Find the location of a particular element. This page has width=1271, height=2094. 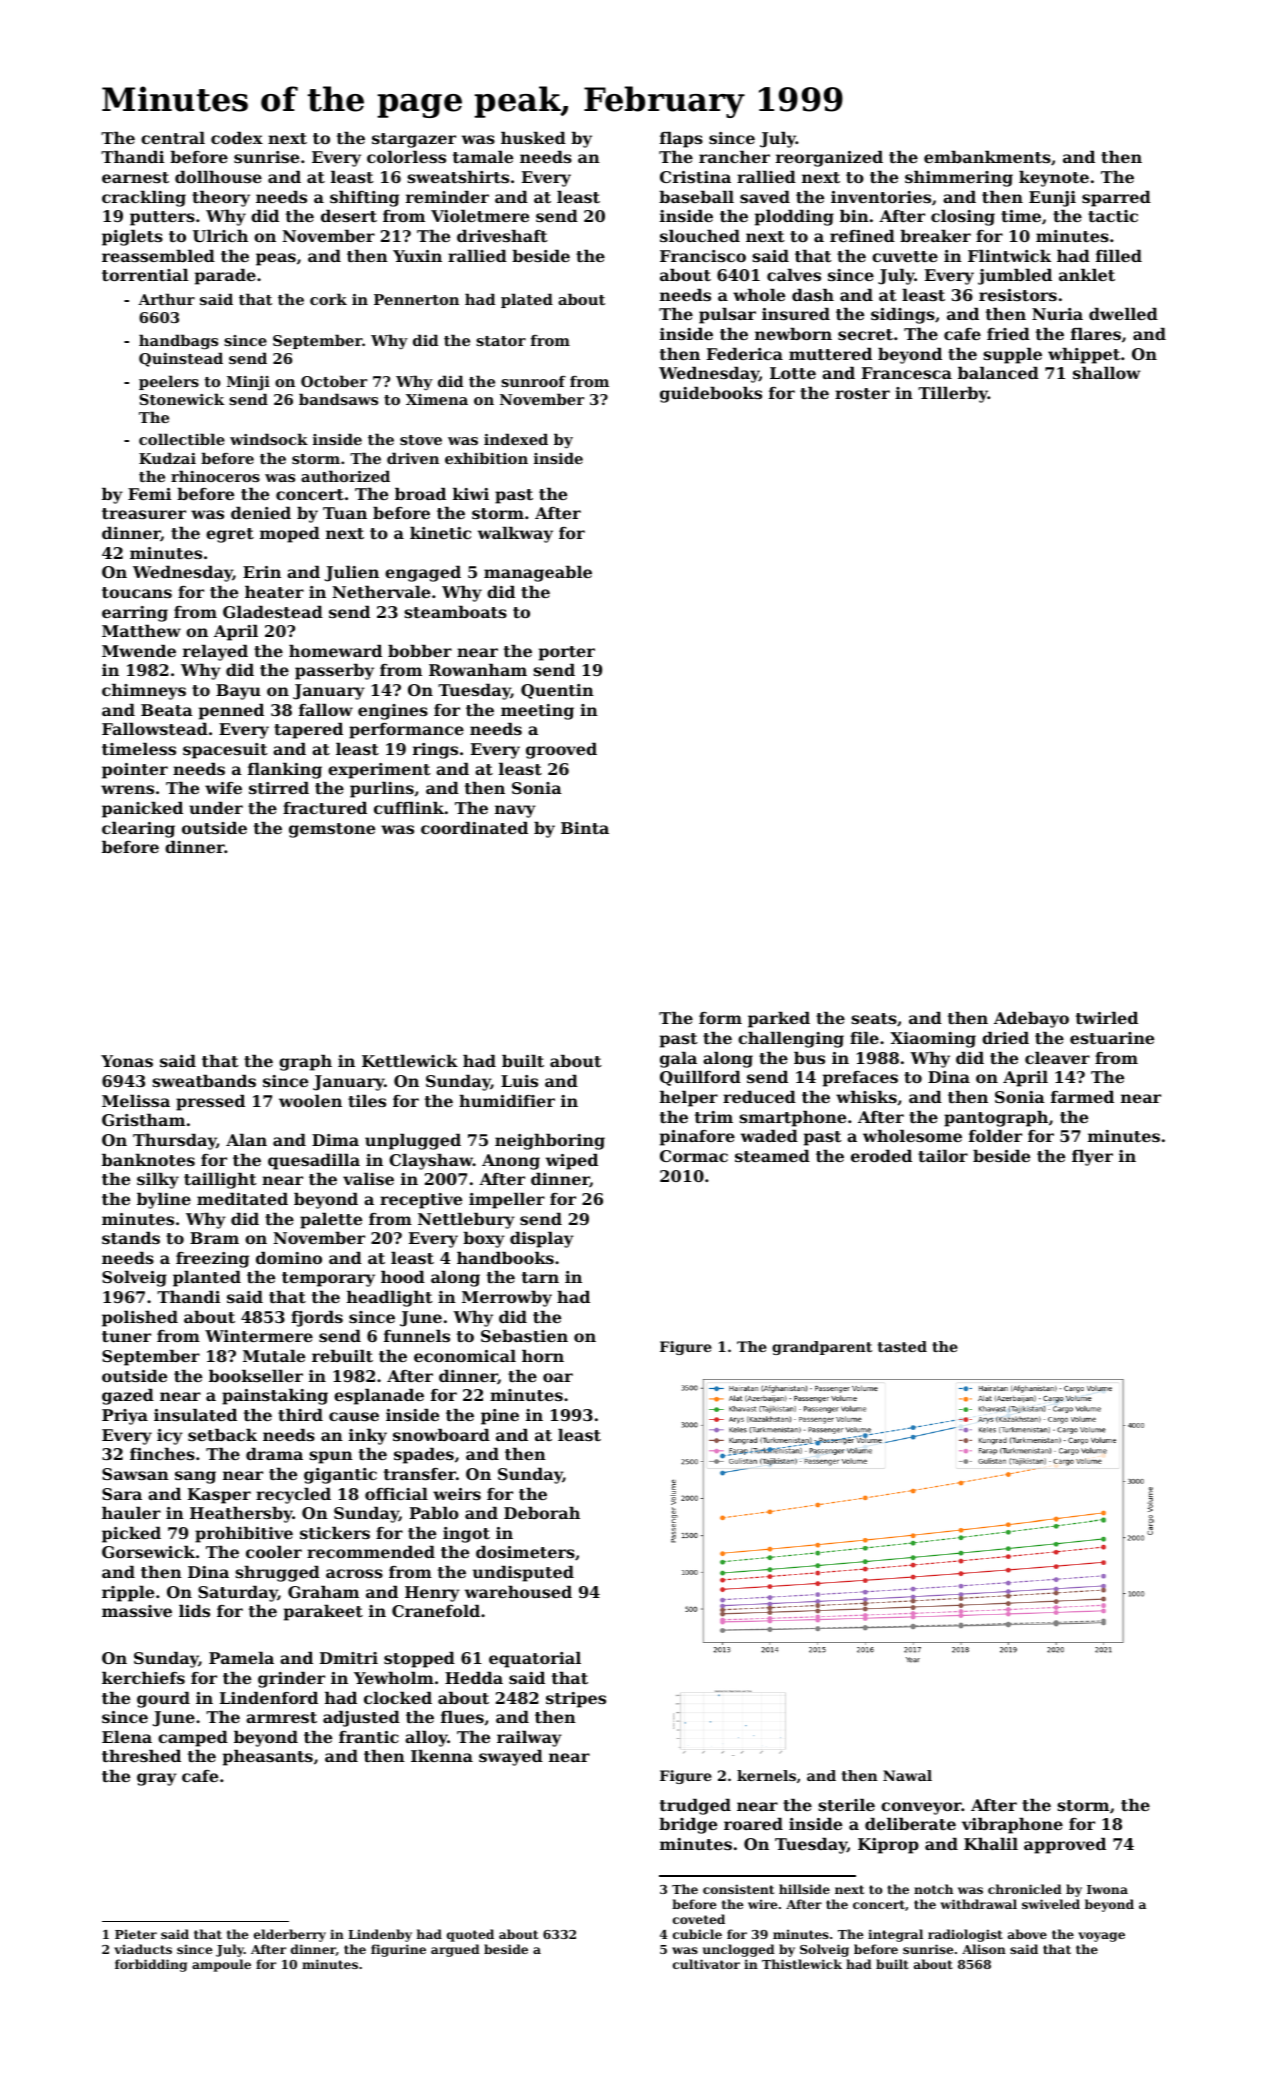

chimneys is located at coordinates (144, 692).
